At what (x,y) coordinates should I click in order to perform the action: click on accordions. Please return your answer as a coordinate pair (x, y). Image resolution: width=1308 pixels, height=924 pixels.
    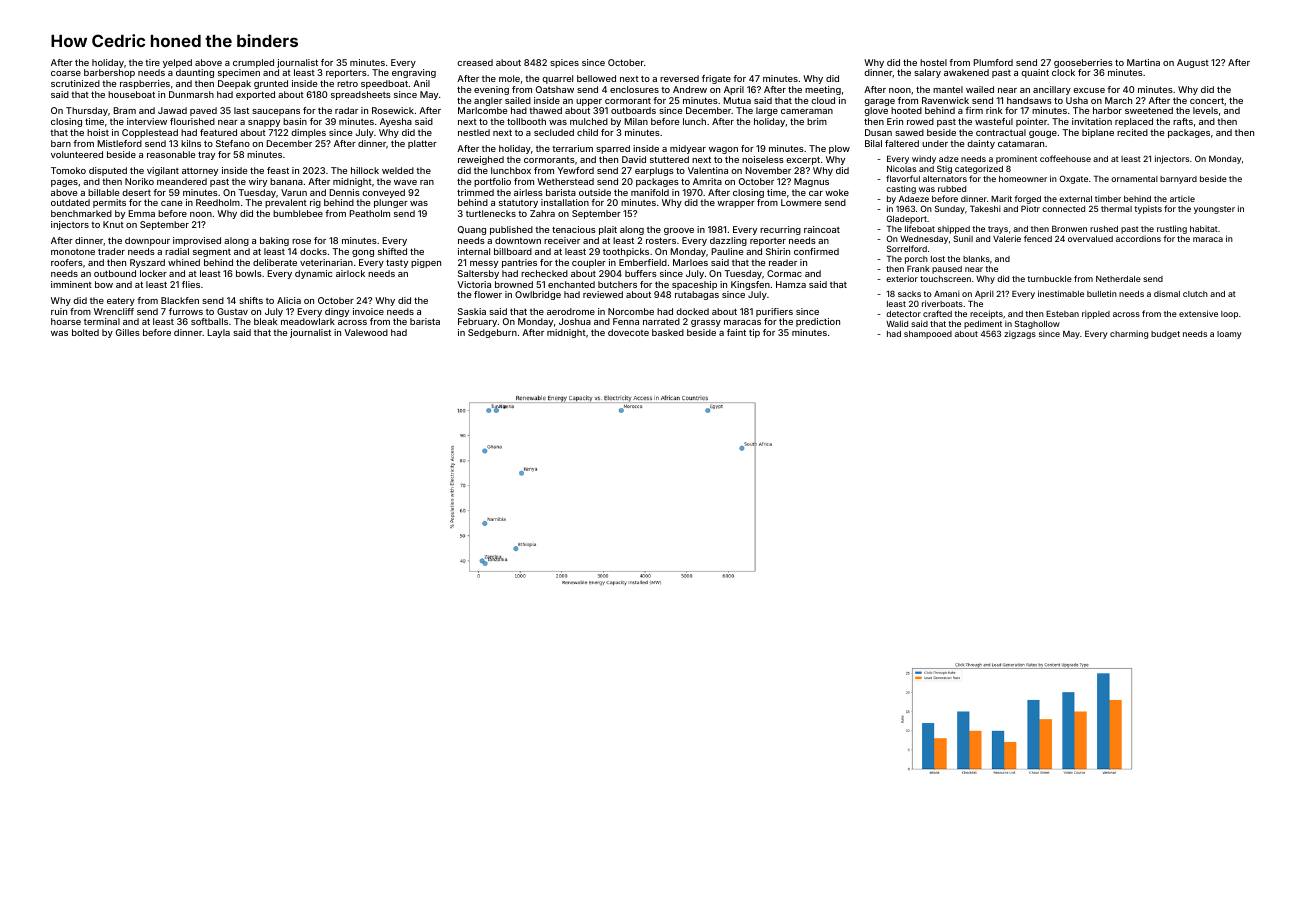
    Looking at the image, I should click on (1138, 238).
